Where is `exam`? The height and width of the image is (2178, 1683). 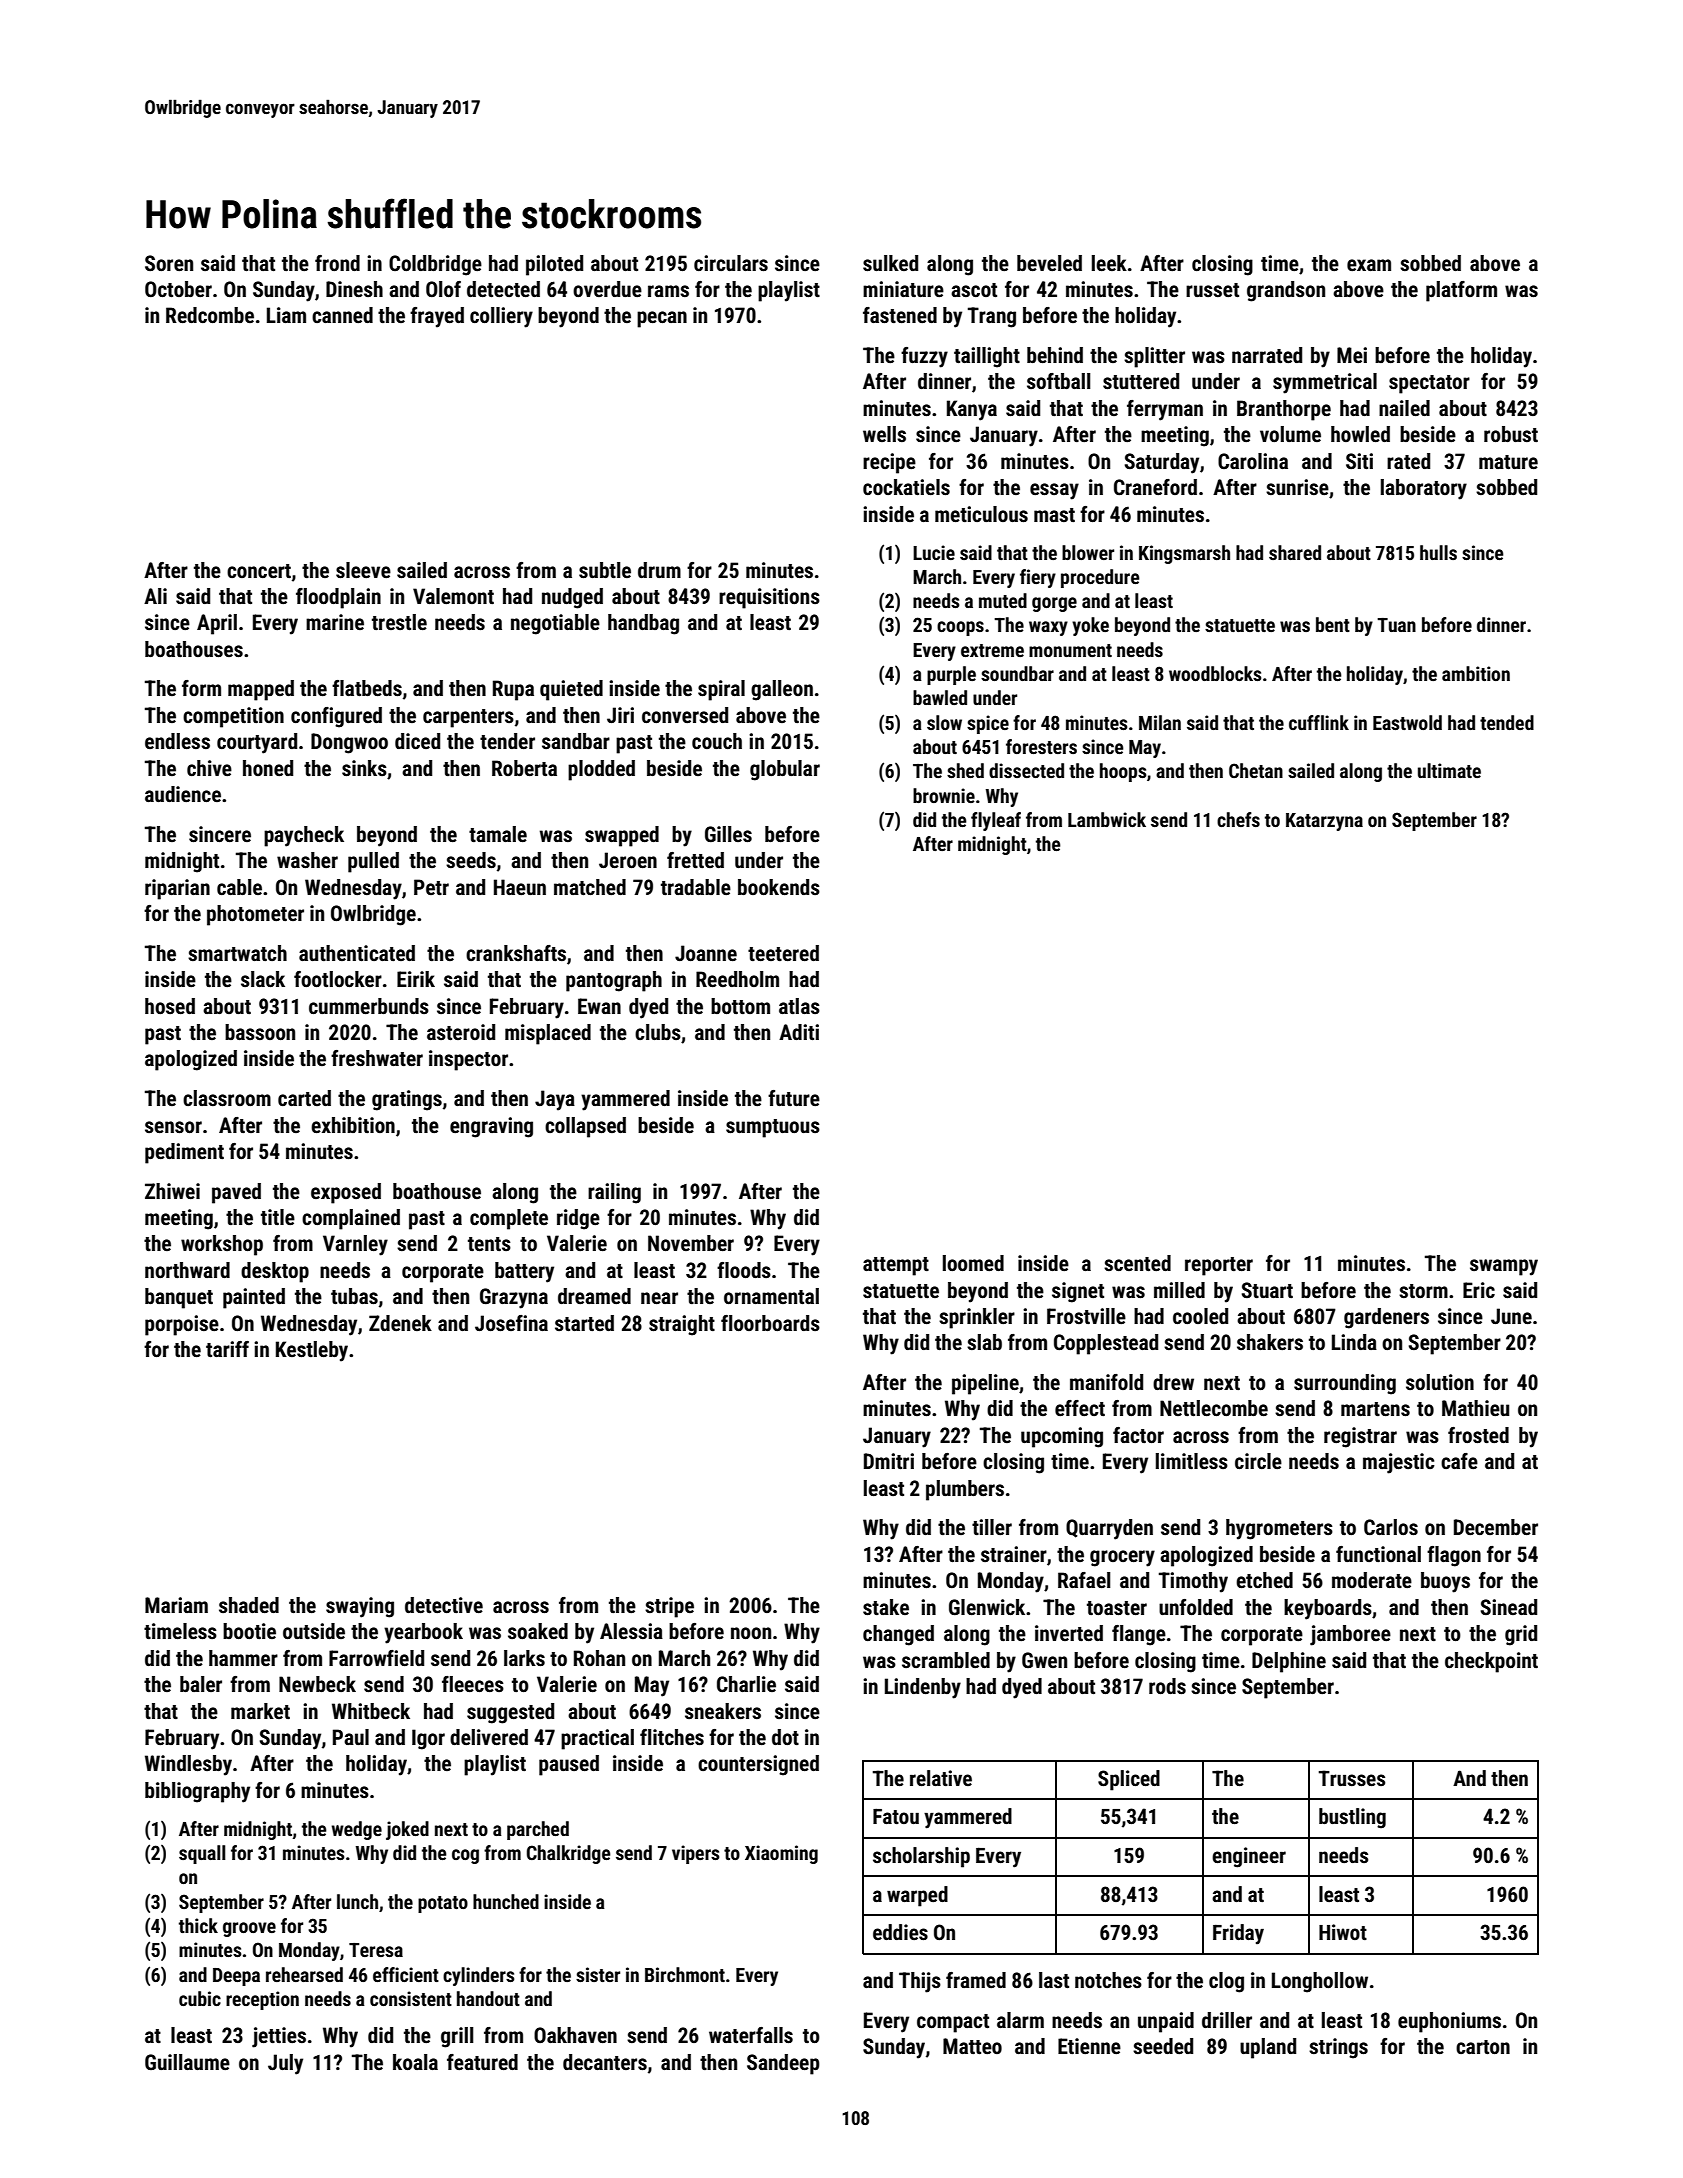
exam is located at coordinates (1369, 265).
